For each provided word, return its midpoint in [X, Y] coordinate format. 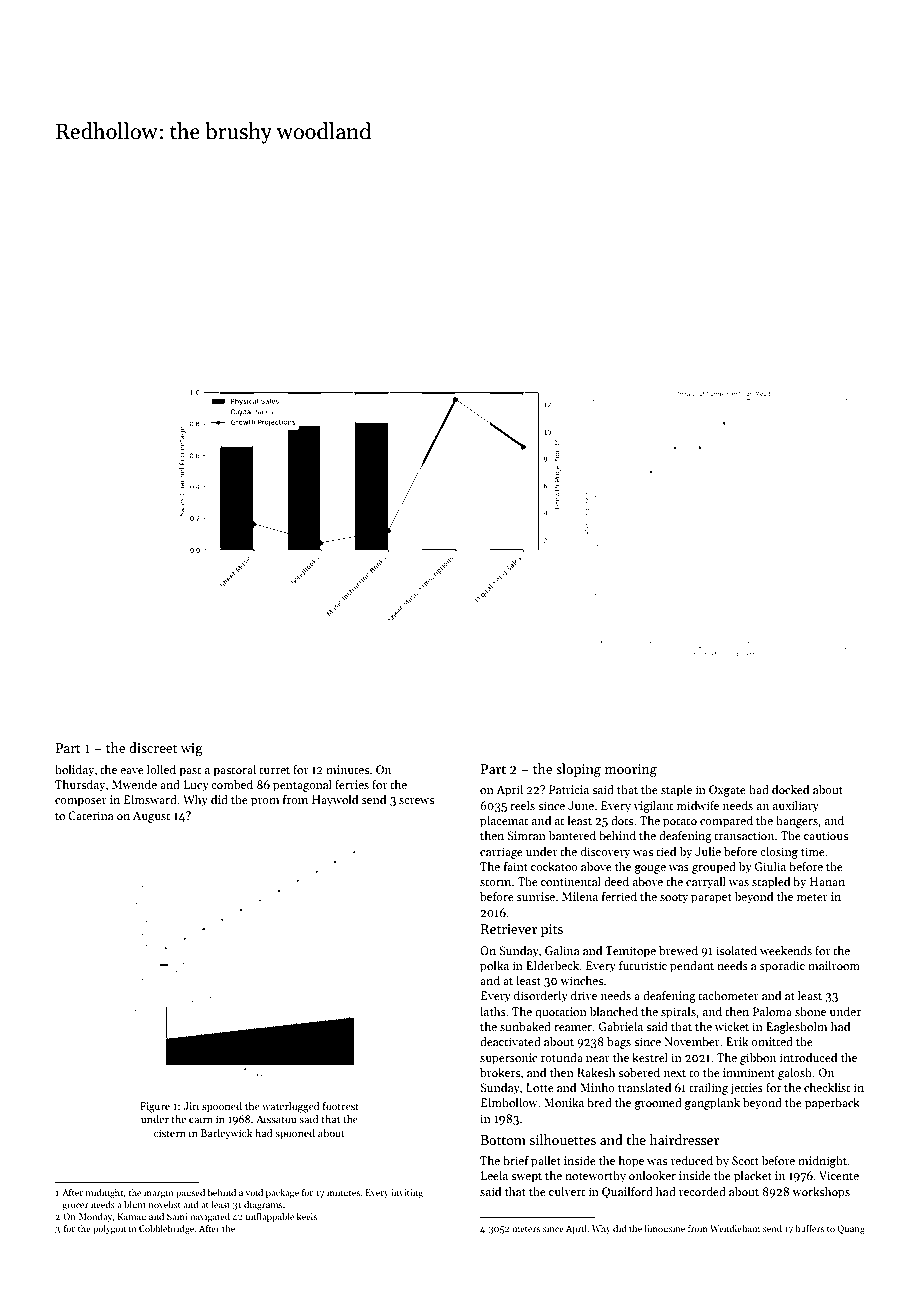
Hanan [827, 881]
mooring [631, 771]
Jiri [191, 1106]
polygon [109, 1229]
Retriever [509, 929]
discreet [153, 747]
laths [493, 1011]
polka [494, 967]
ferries [352, 784]
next [675, 1073]
